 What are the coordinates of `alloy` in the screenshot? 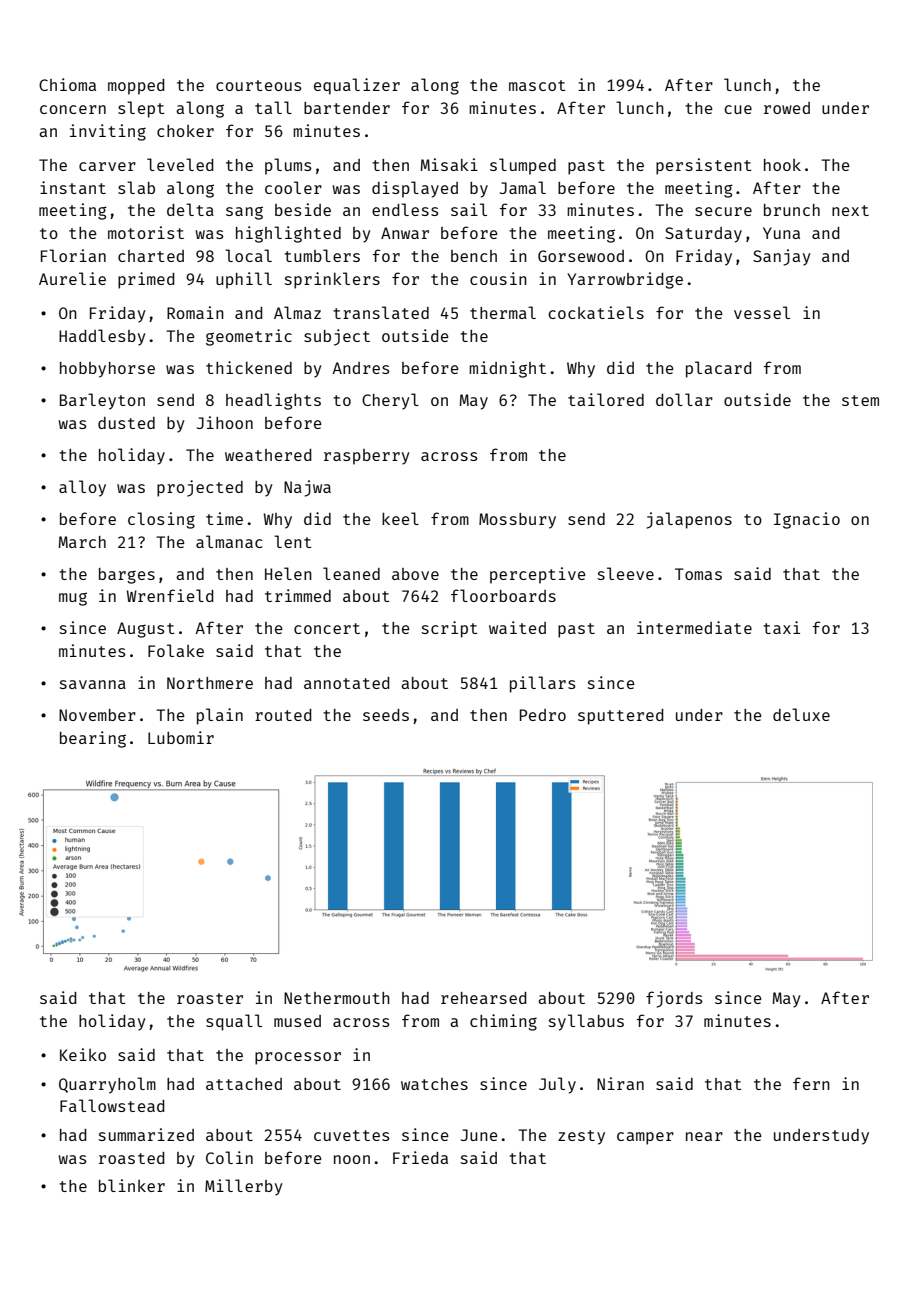 It's located at (82, 488).
